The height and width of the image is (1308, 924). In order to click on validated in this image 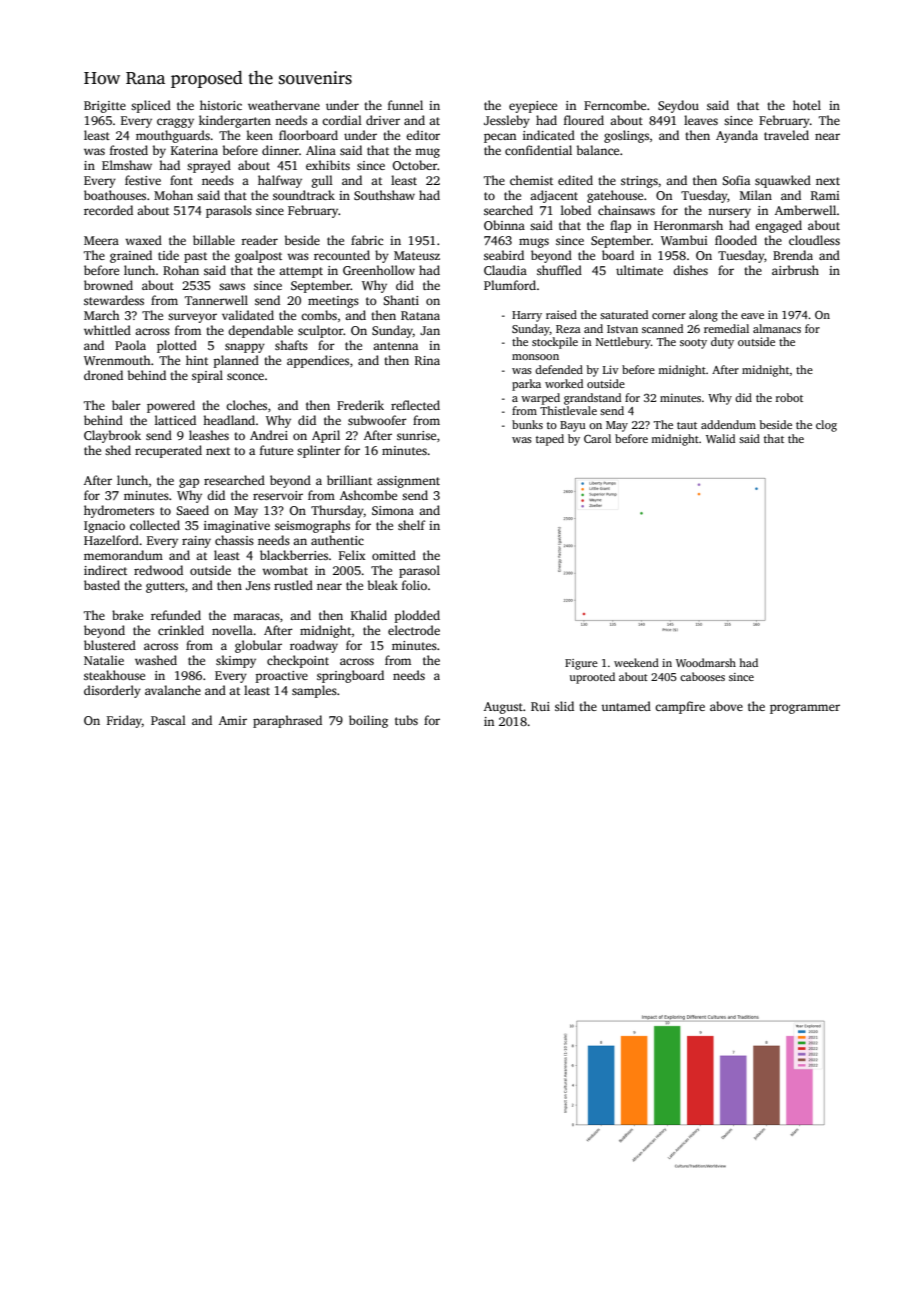, I will do `click(248, 315)`.
